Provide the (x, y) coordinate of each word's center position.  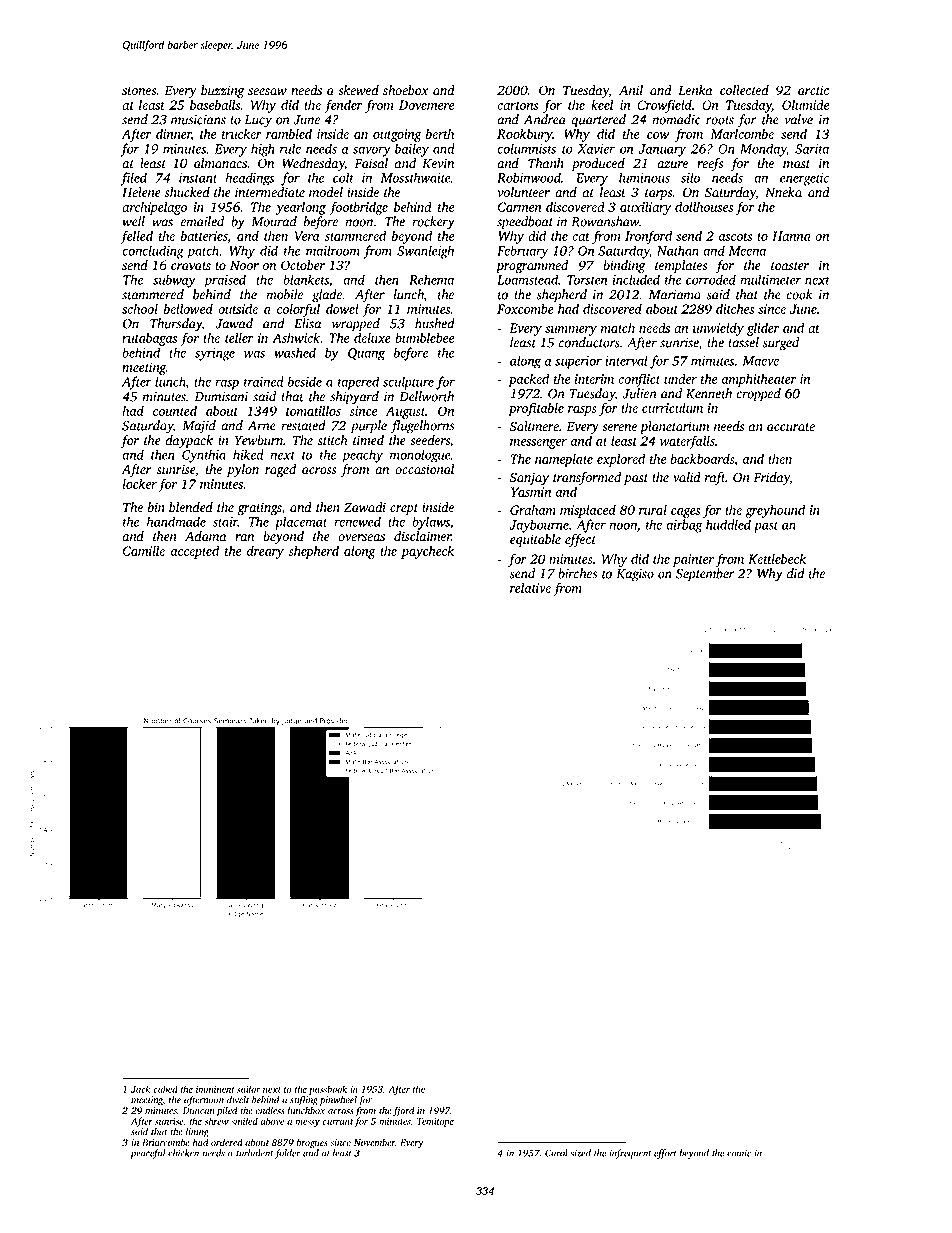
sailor (249, 1089)
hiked (248, 454)
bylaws (431, 523)
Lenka (695, 90)
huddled (728, 524)
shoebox (406, 90)
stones (139, 91)
